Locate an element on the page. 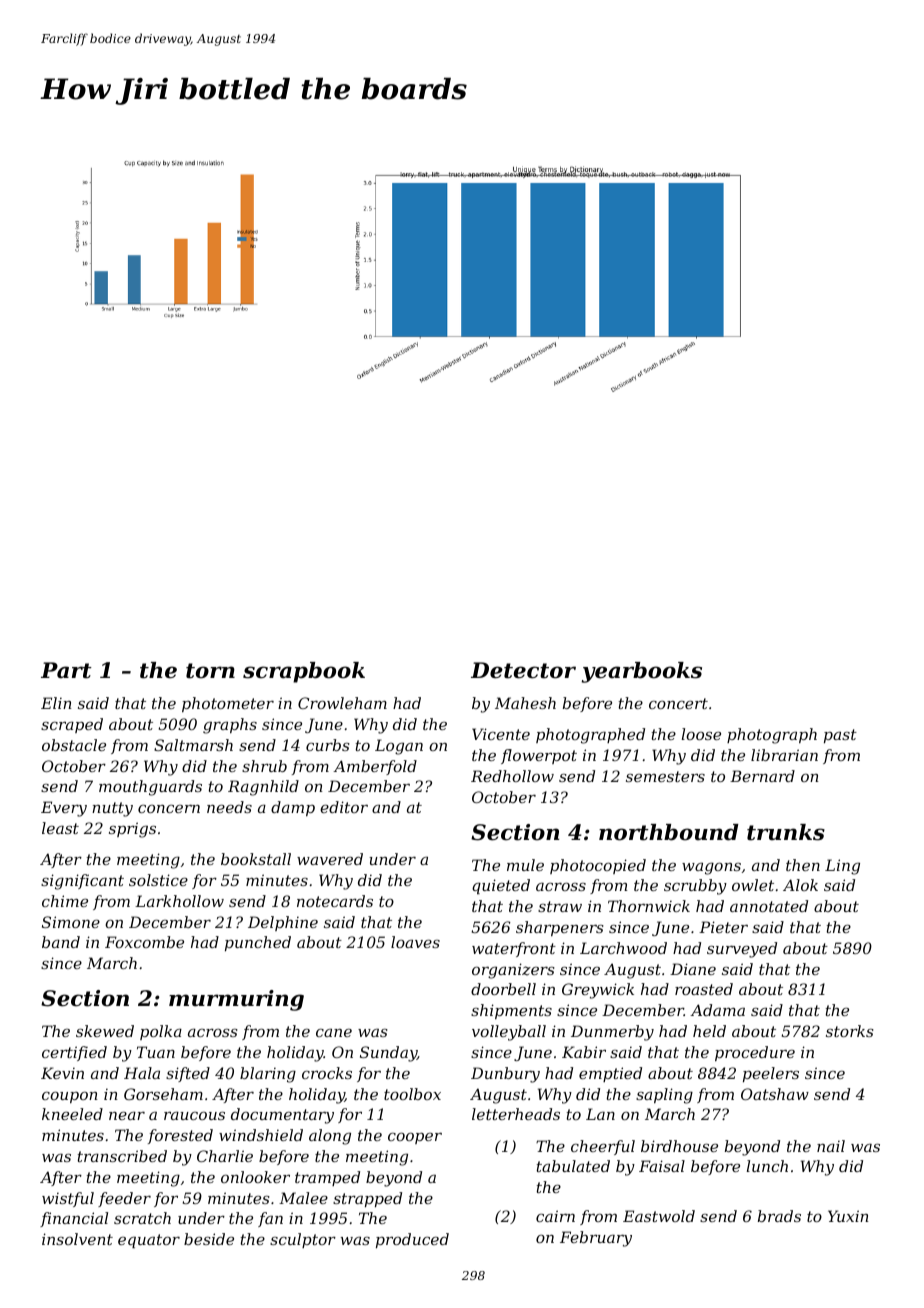  torn is located at coordinates (210, 671).
